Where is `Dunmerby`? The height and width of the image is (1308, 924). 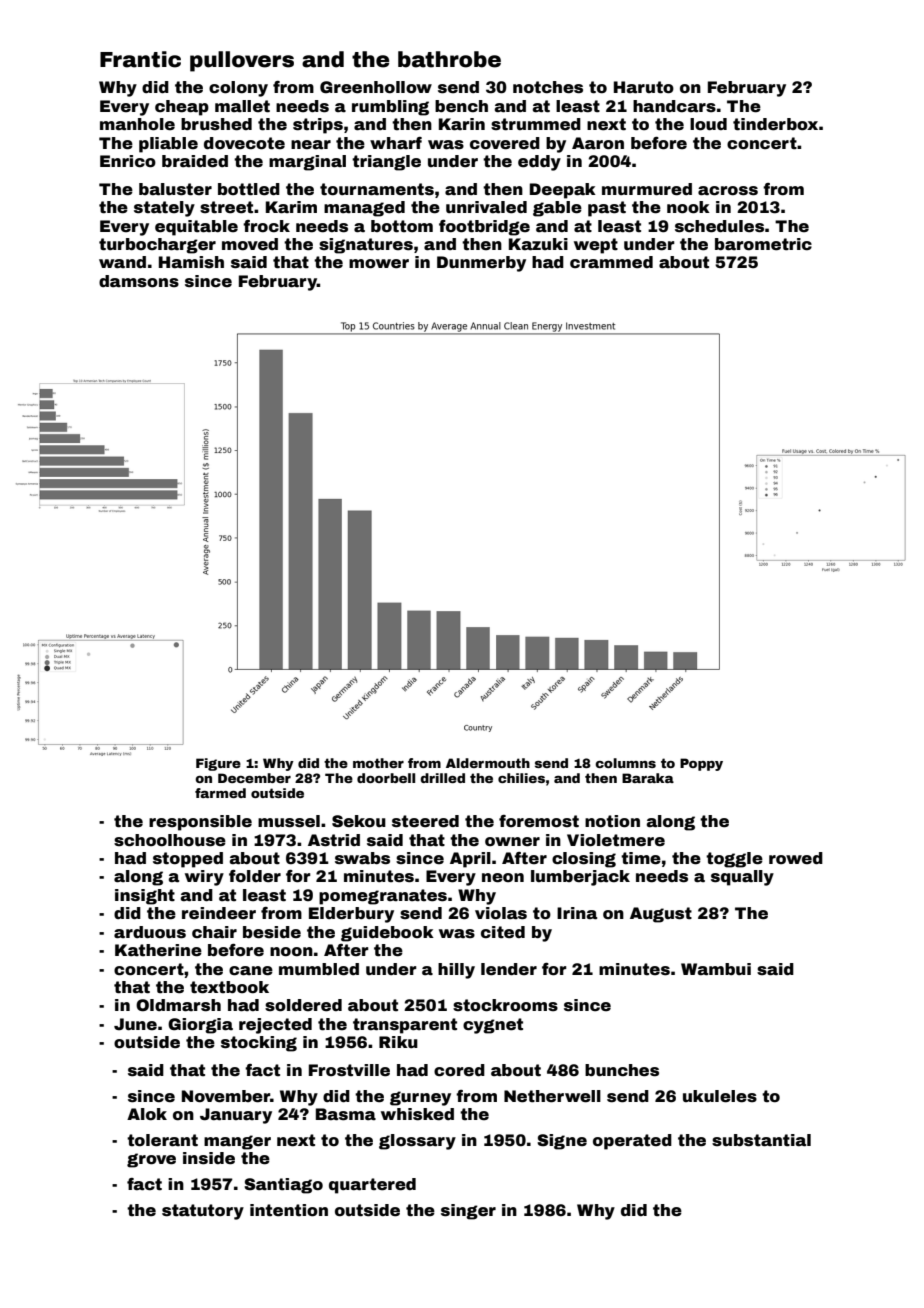
Dunmerby is located at coordinates (481, 264).
